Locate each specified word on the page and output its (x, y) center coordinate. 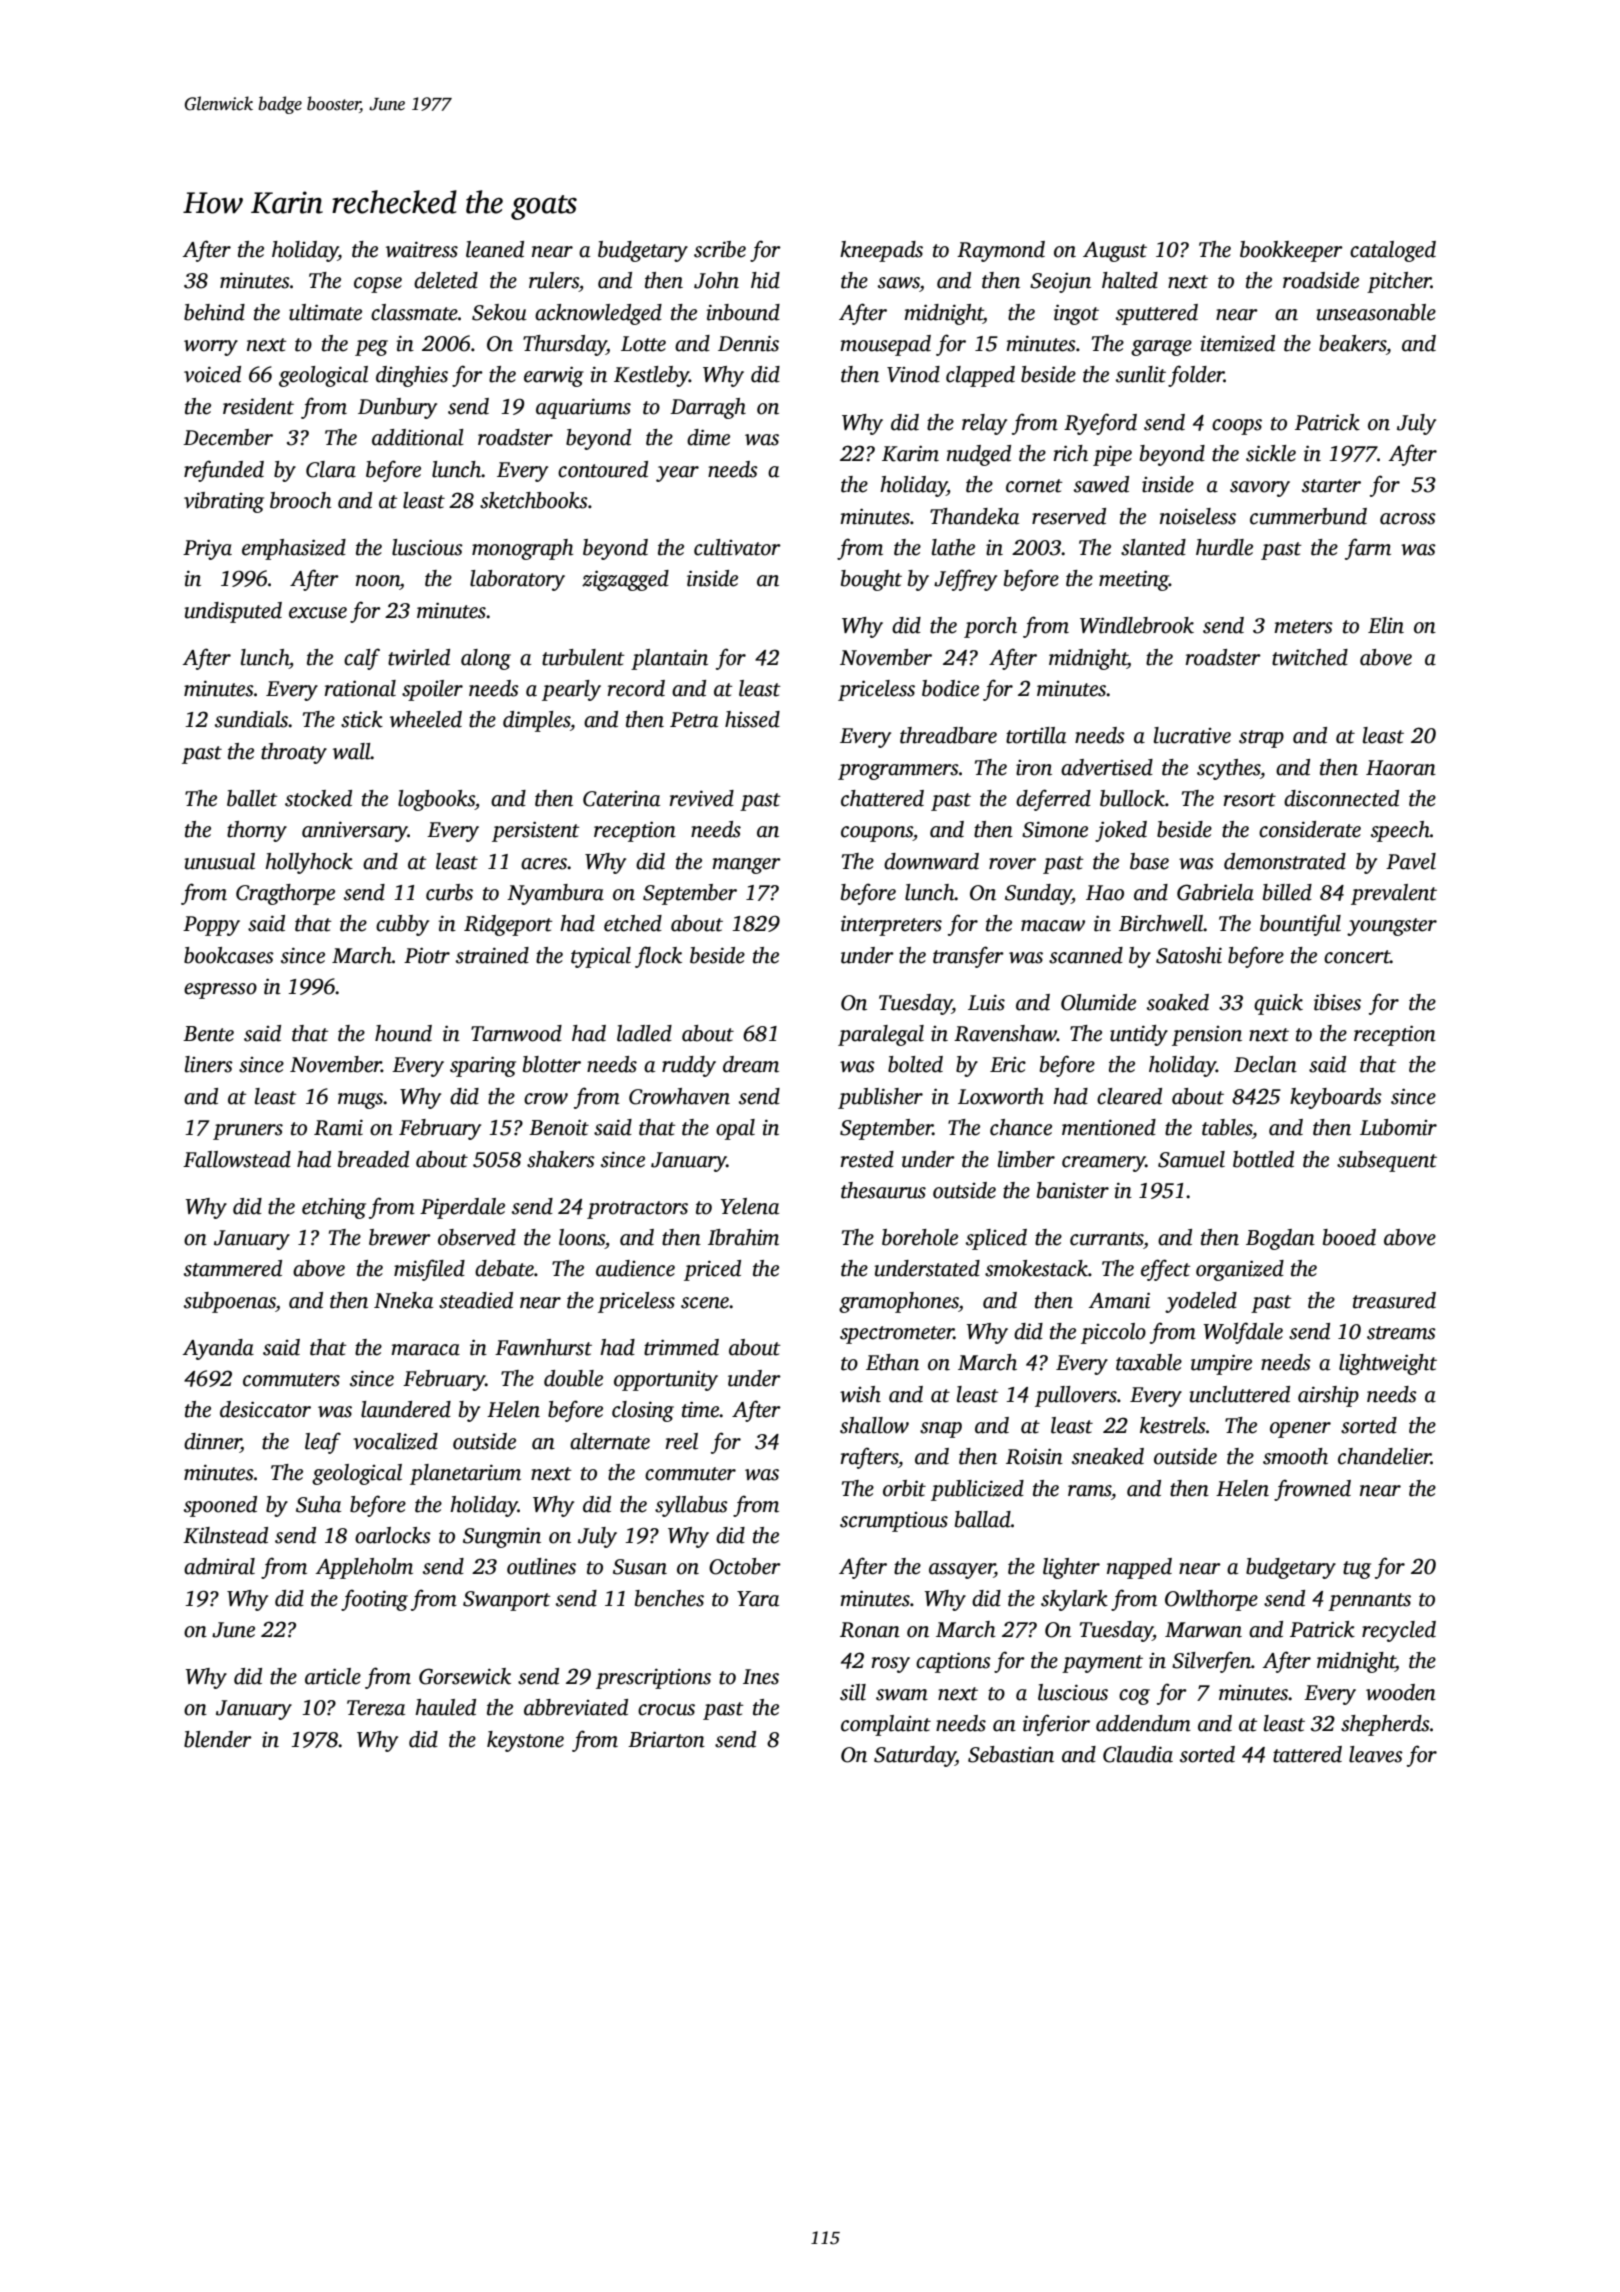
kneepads (881, 251)
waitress (422, 249)
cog (1134, 1697)
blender (218, 1739)
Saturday (915, 1756)
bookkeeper (1291, 251)
